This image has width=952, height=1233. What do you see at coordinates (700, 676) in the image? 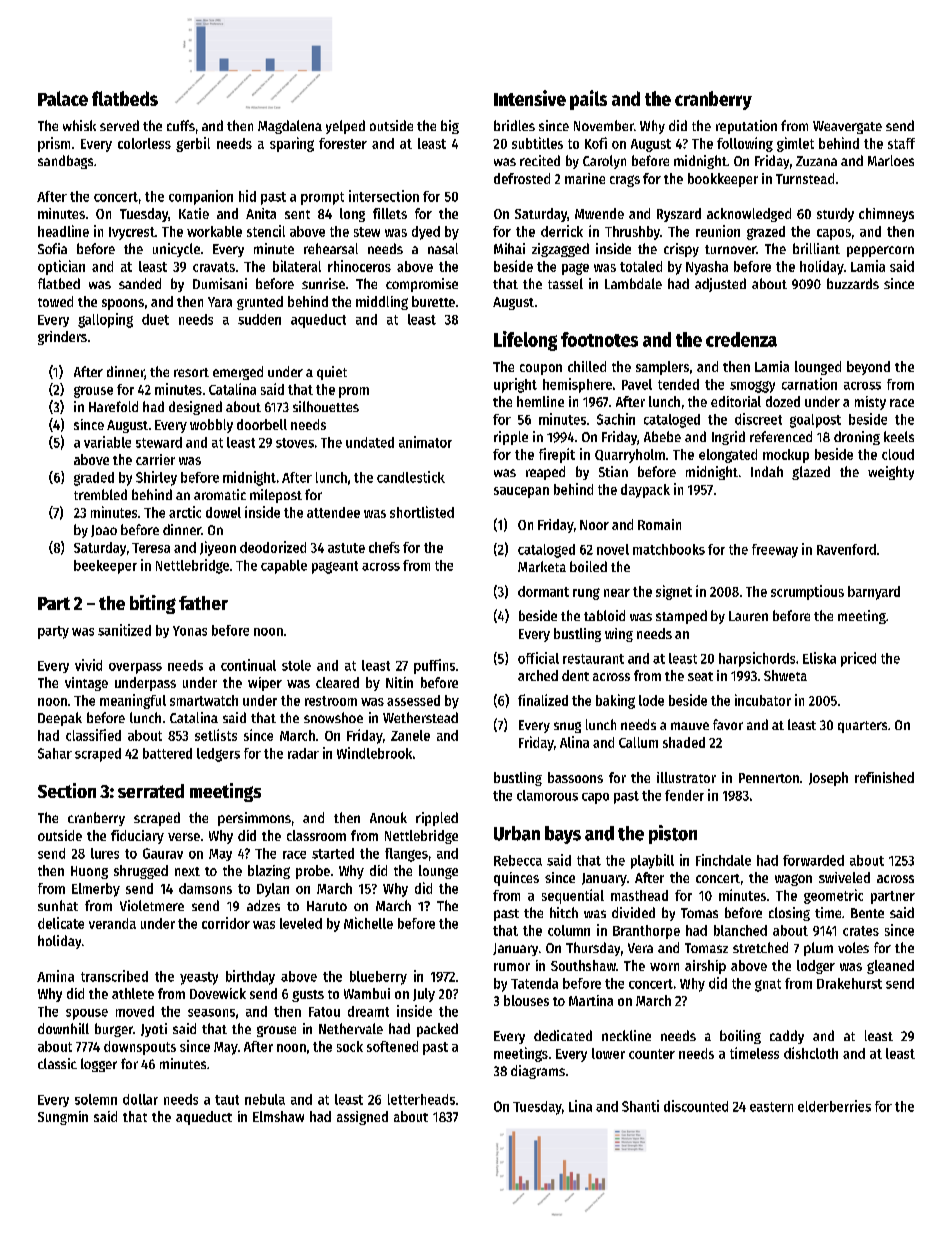
I see `seat` at bounding box center [700, 676].
